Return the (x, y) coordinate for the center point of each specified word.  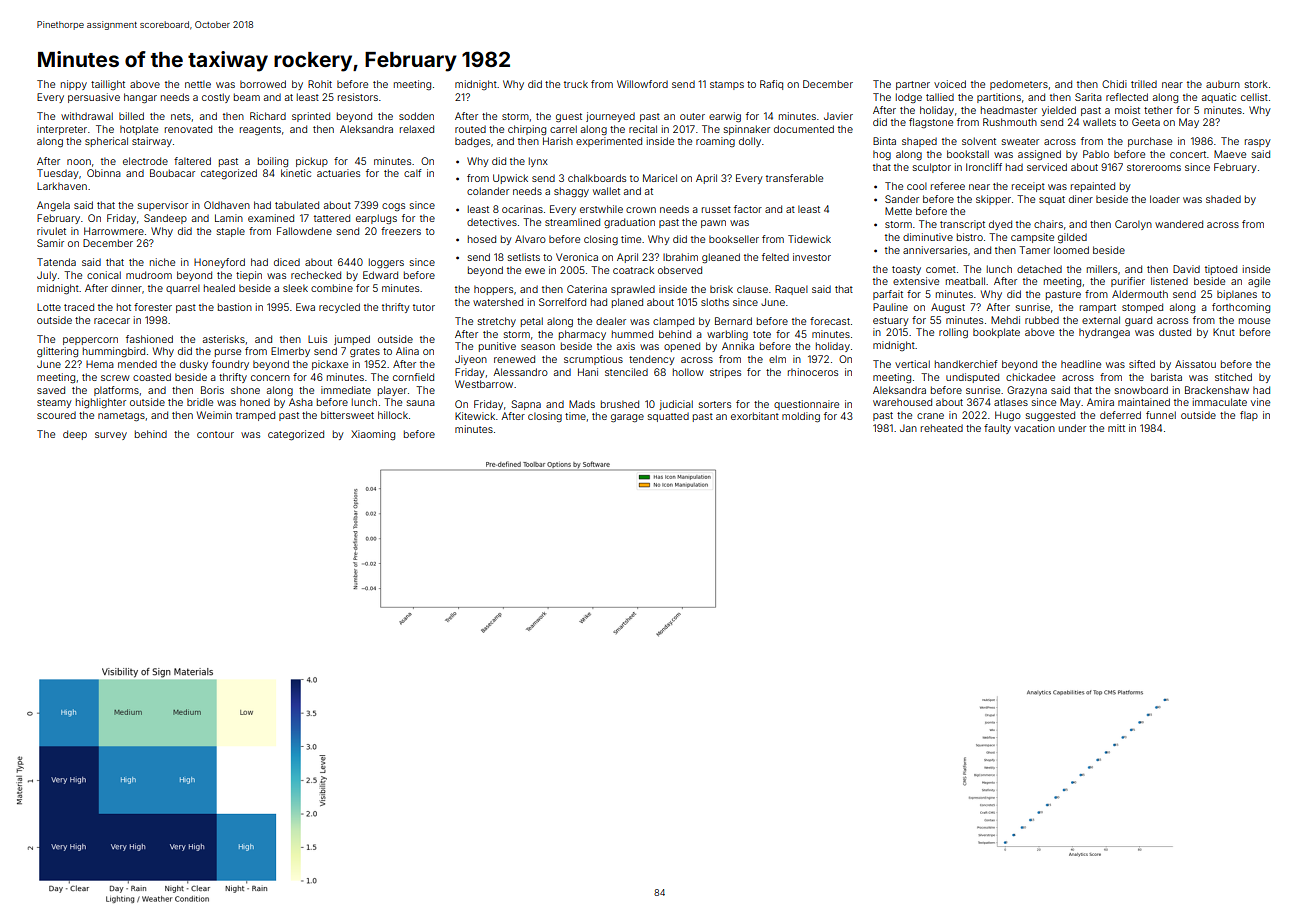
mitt (1116, 428)
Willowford (642, 84)
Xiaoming (373, 435)
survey (111, 436)
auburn (1223, 84)
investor (812, 257)
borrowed (263, 84)
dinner (126, 288)
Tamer (1034, 250)
